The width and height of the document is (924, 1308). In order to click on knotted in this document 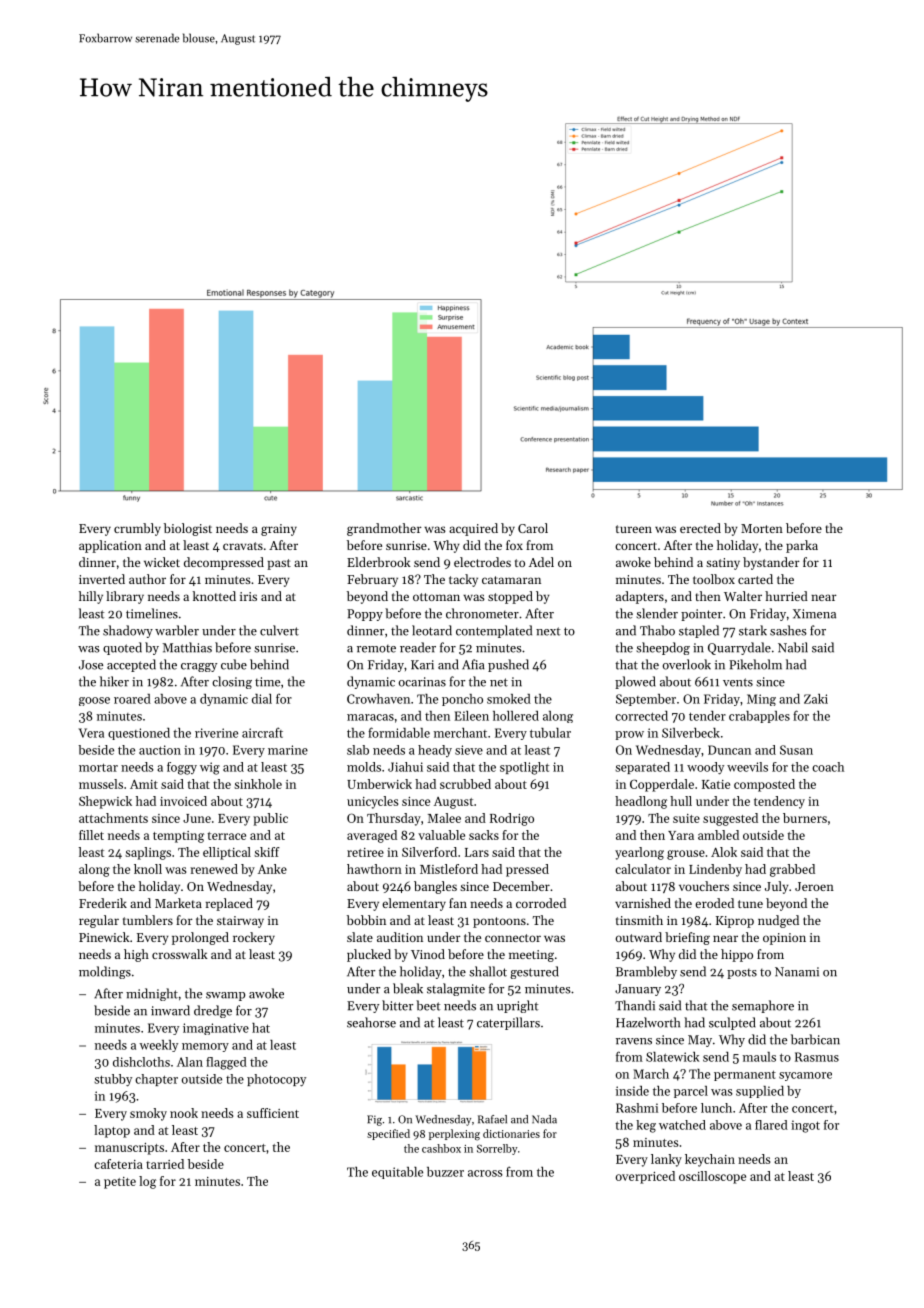, I will do `click(214, 596)`.
